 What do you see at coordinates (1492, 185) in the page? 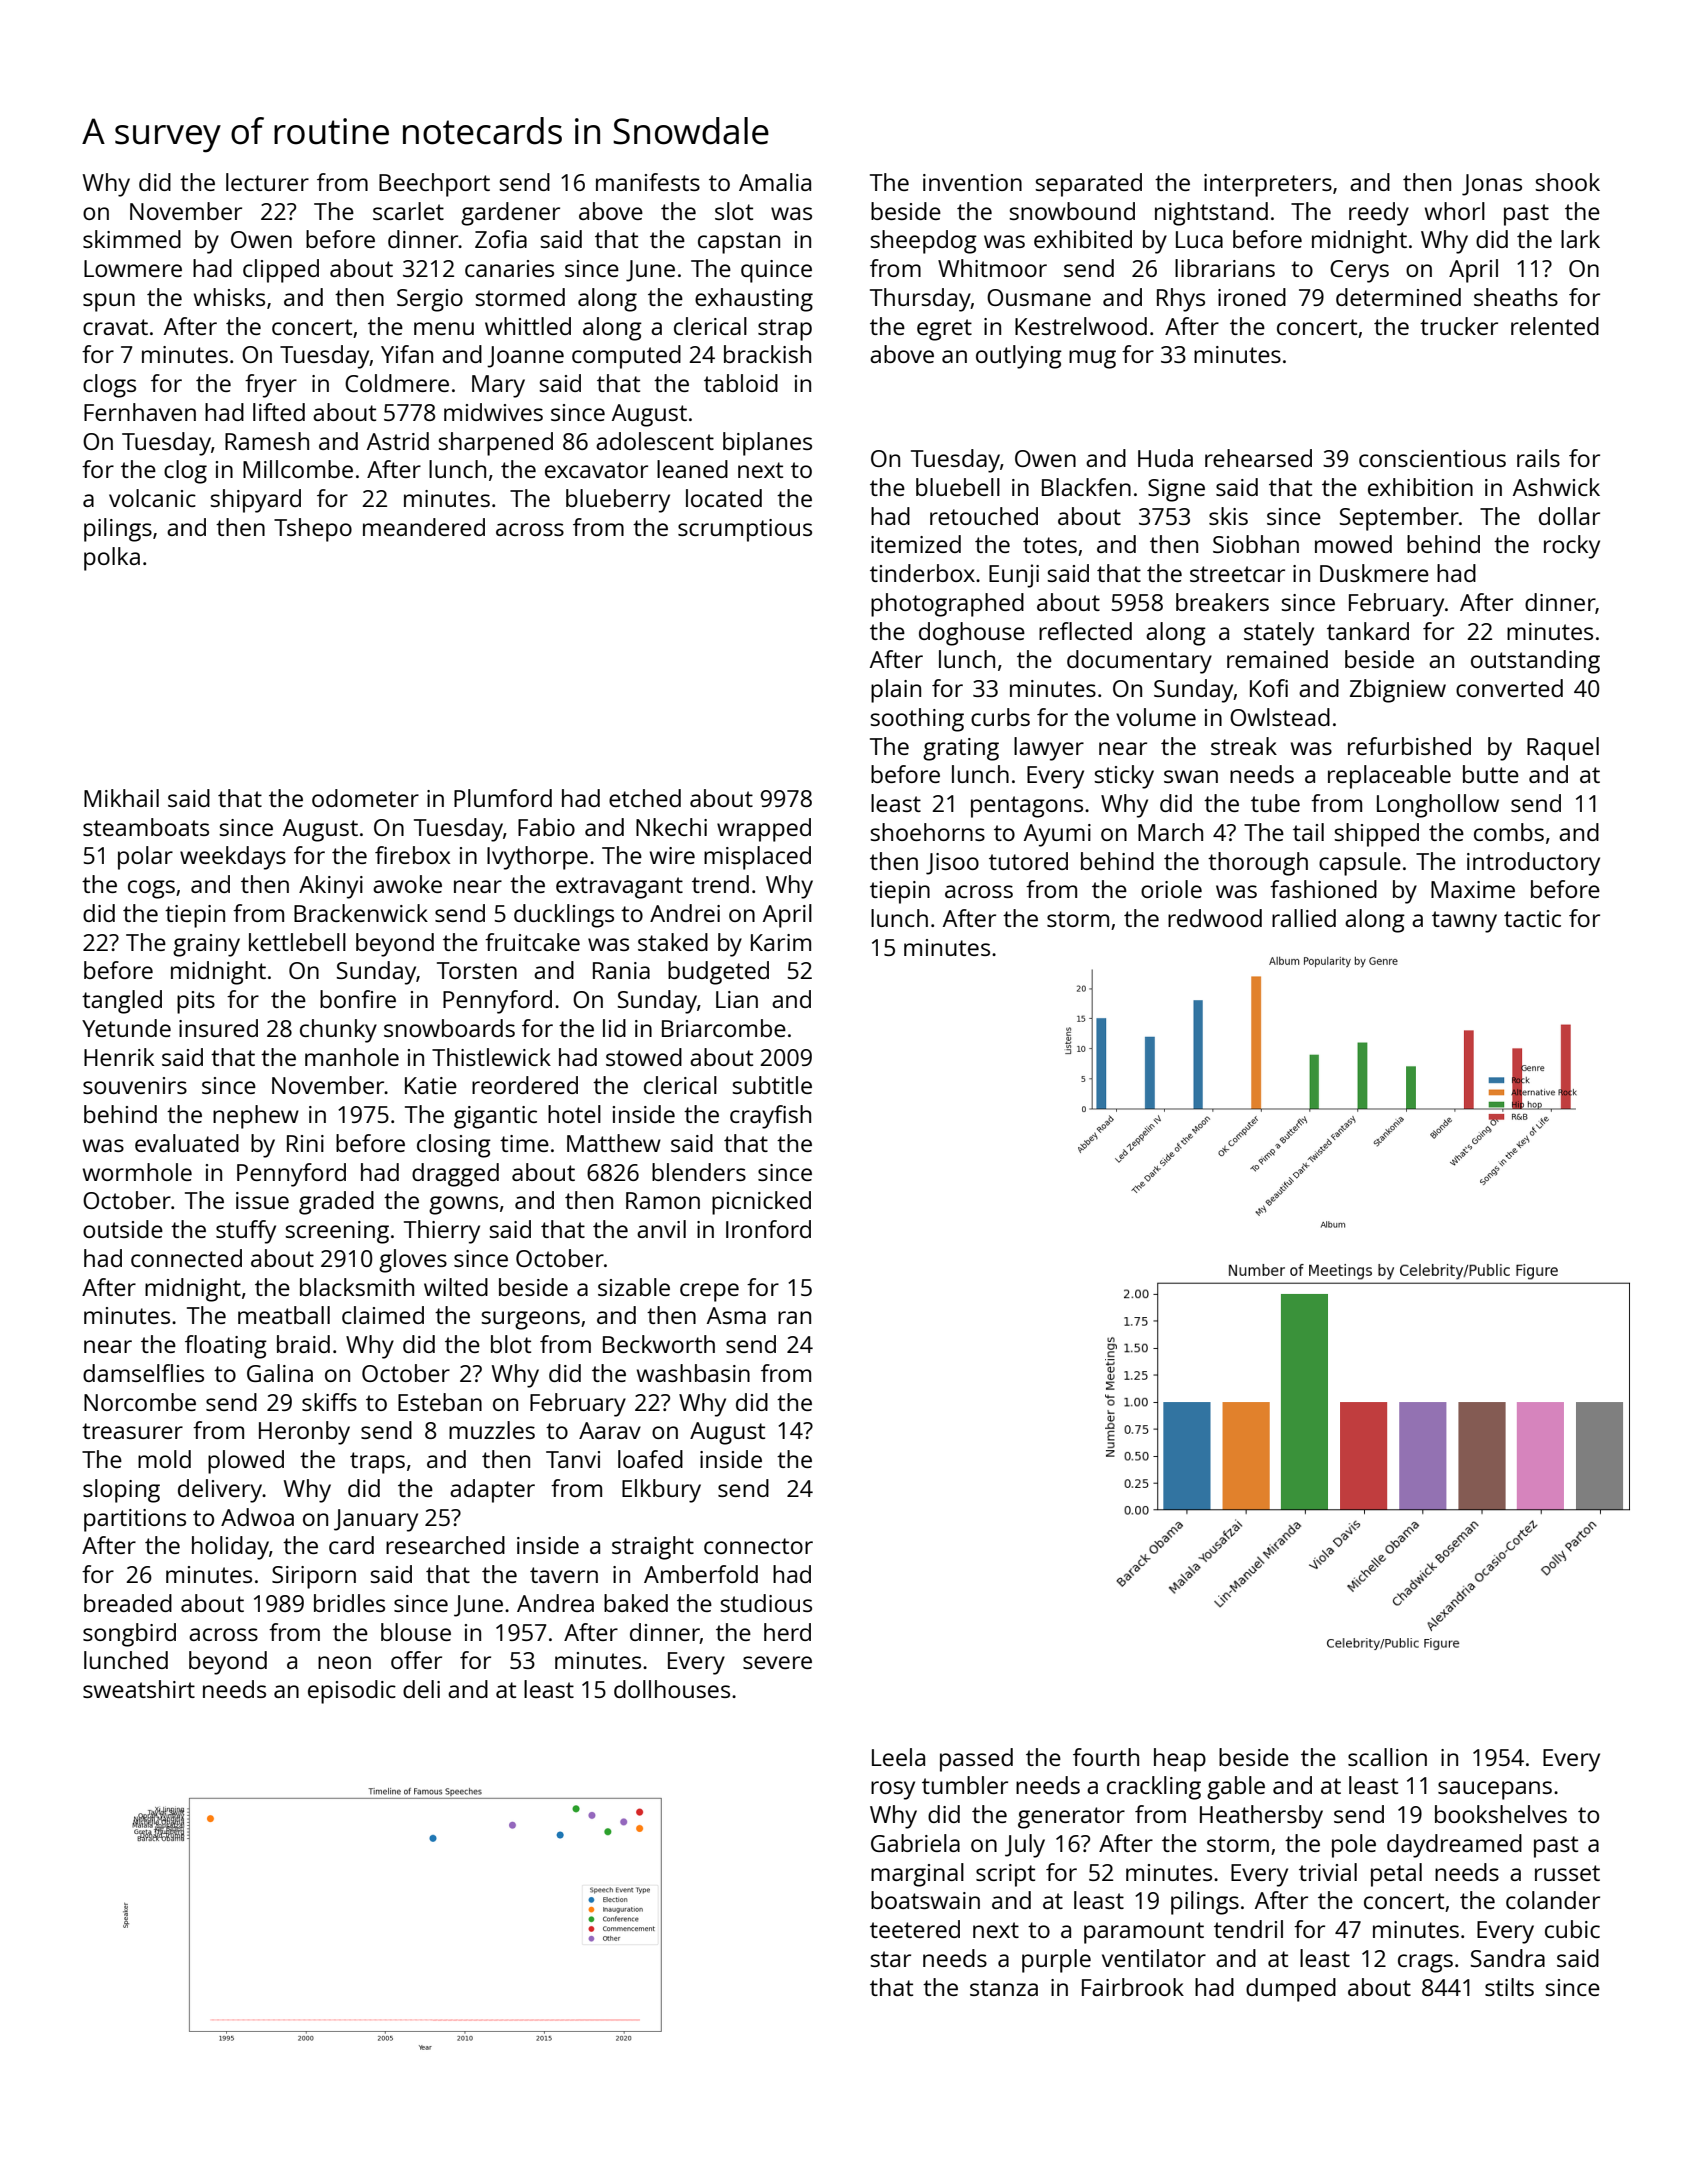
I see `Jonas` at bounding box center [1492, 185].
